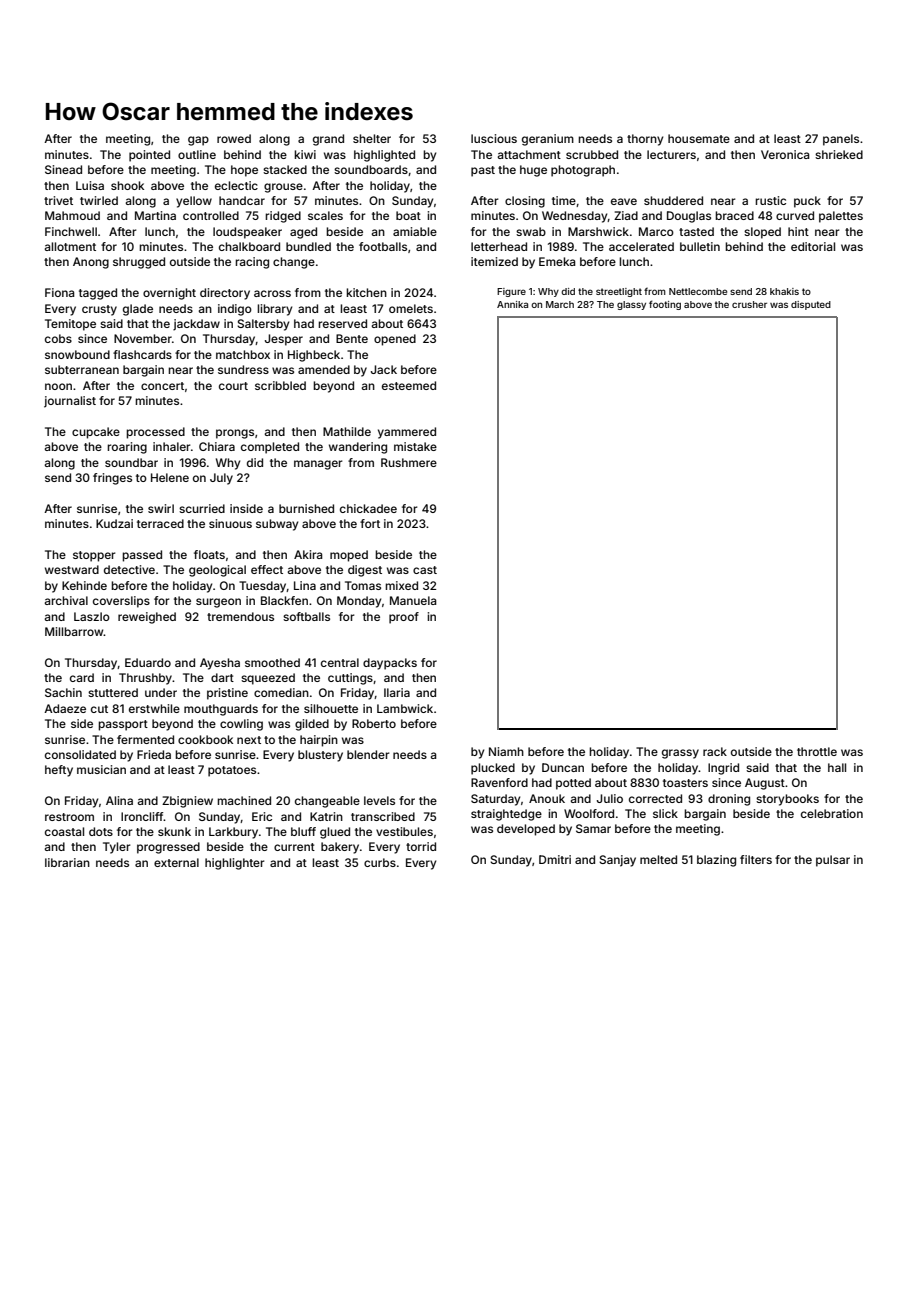  I want to click on palettes, so click(841, 217).
